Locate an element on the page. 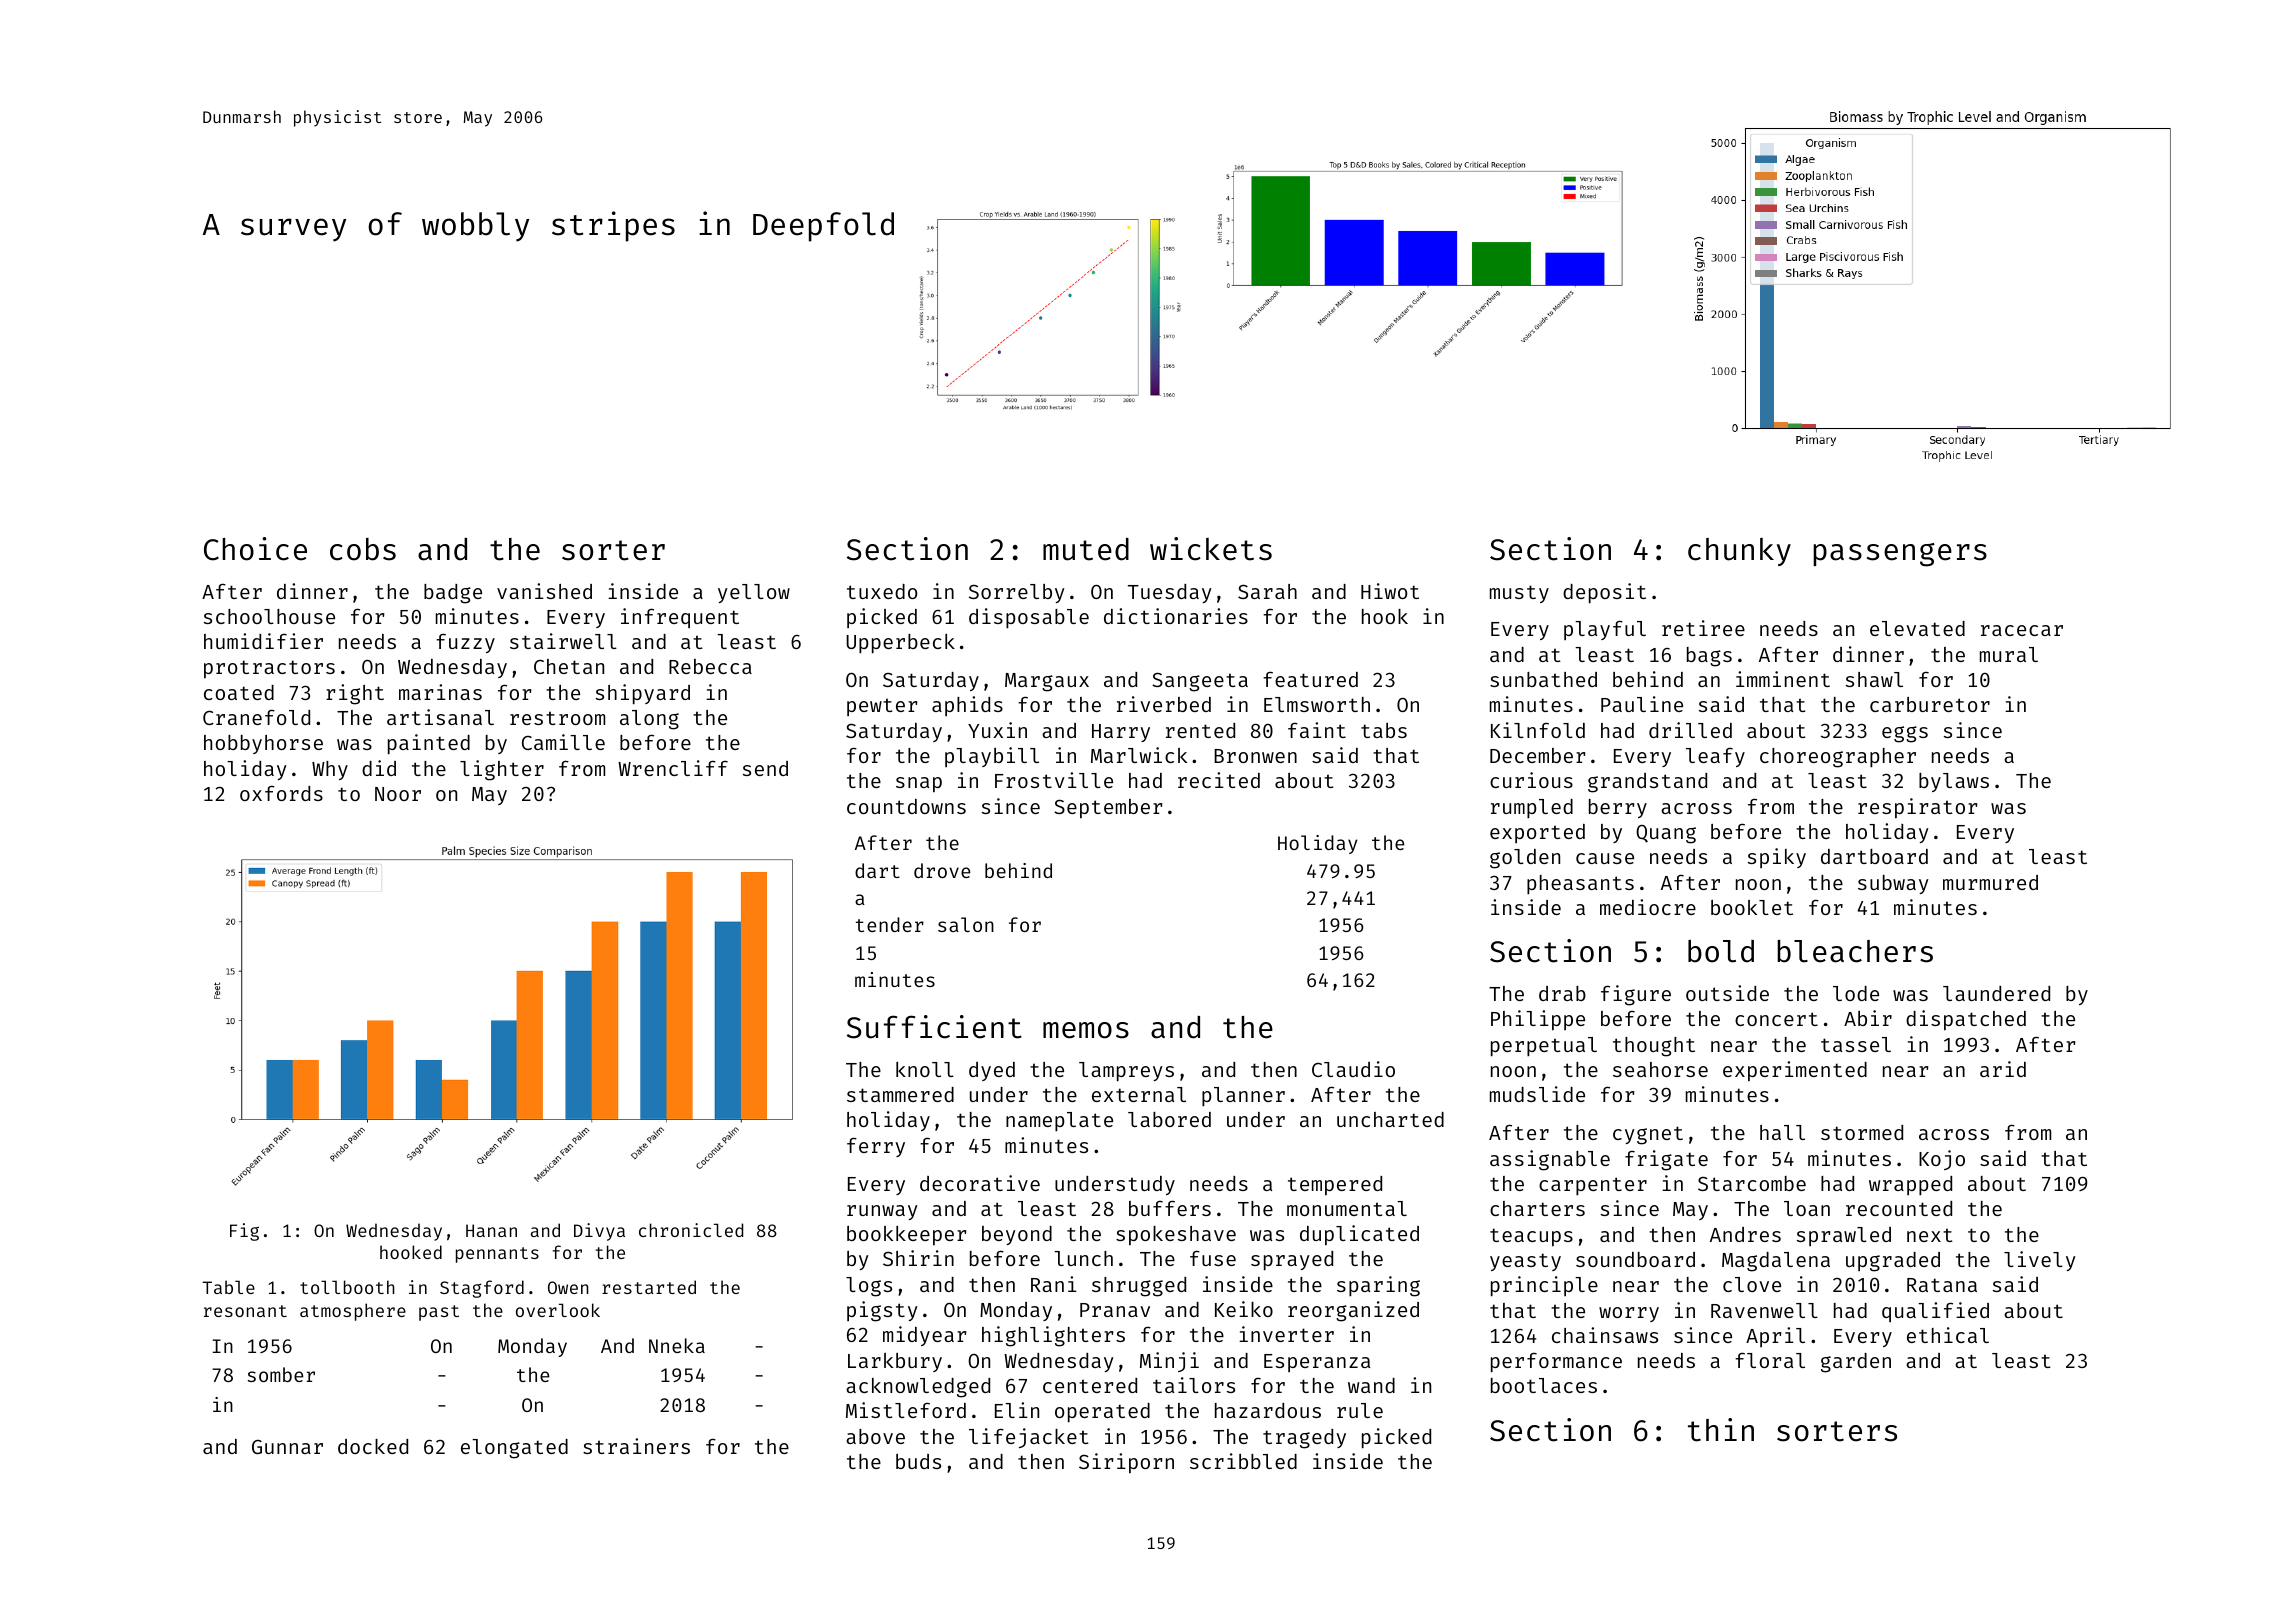 This document has width=2292, height=1620. chunky is located at coordinates (1739, 552).
